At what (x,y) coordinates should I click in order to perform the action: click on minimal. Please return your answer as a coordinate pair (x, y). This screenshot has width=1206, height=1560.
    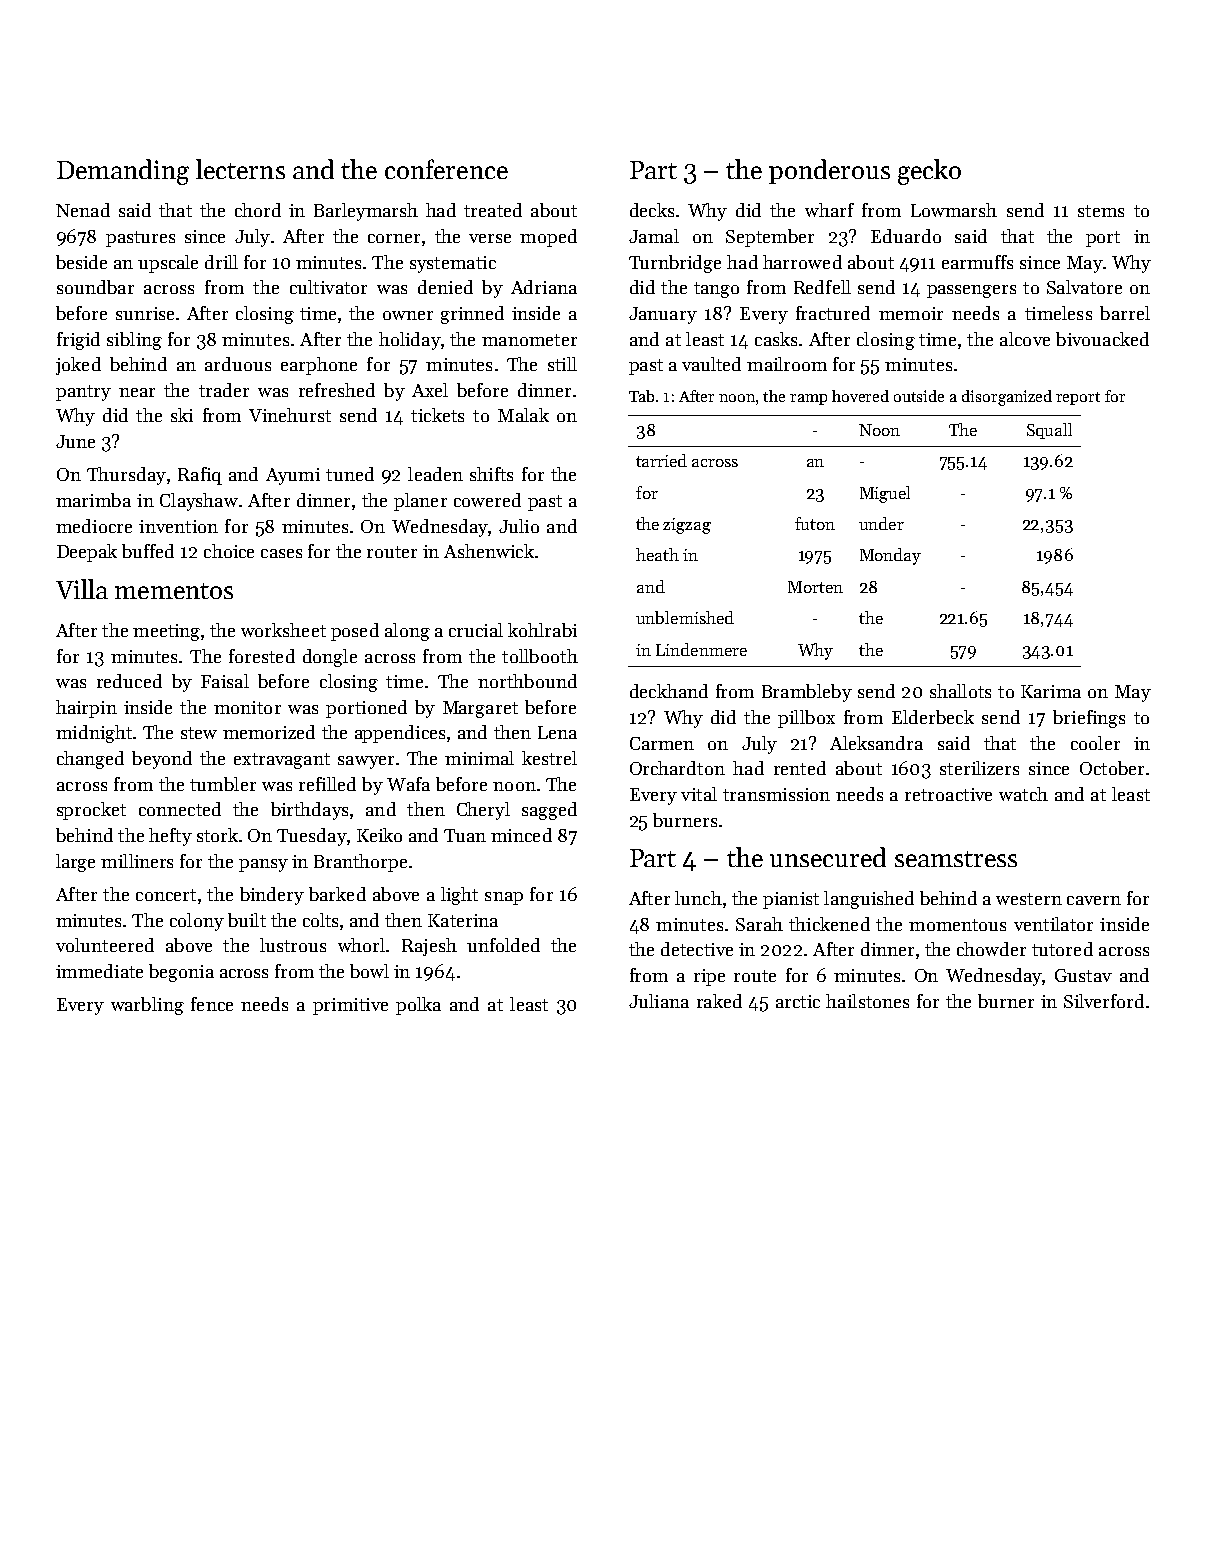
    Looking at the image, I should click on (479, 758).
